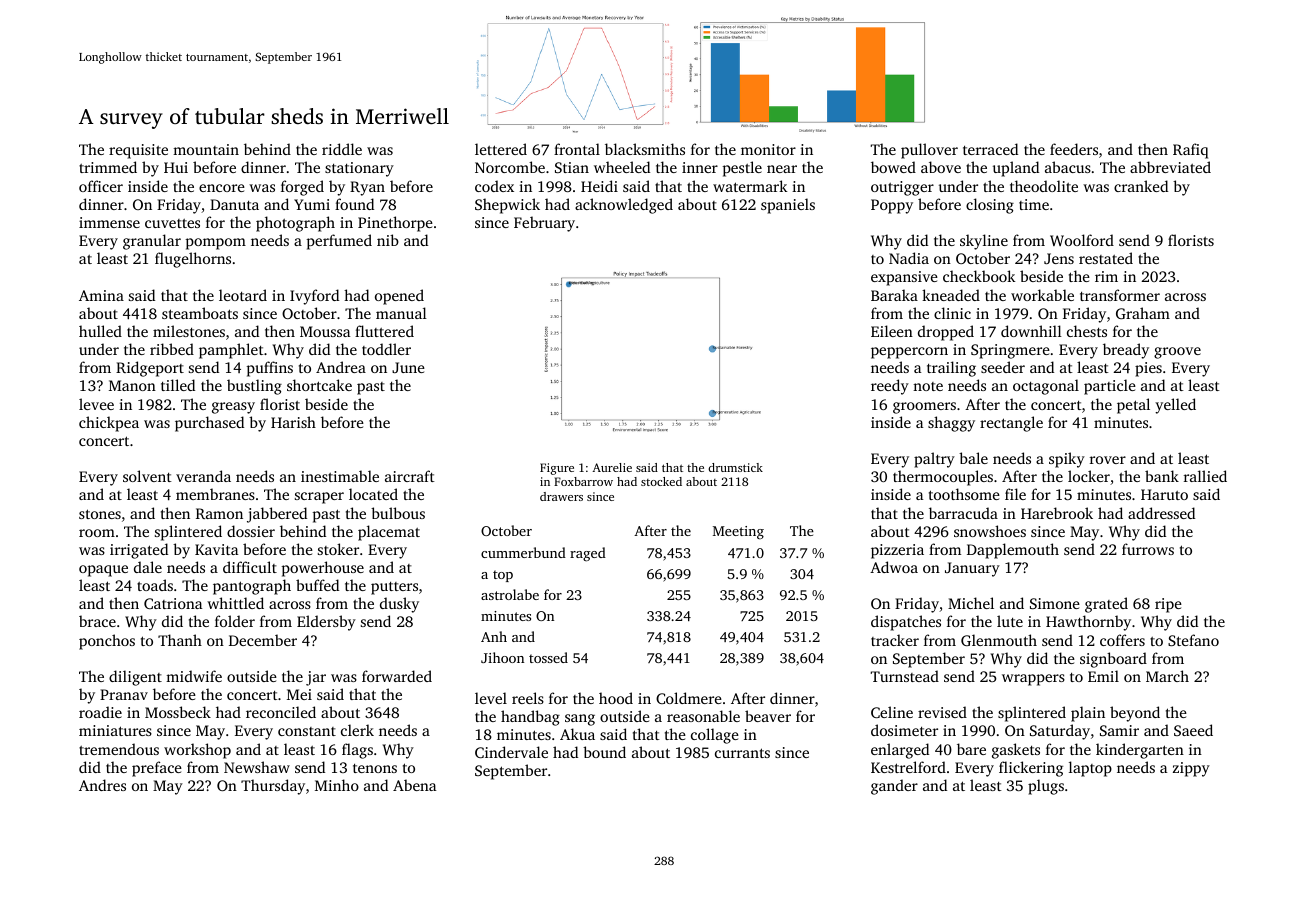  I want to click on blacksmiths, so click(645, 149).
